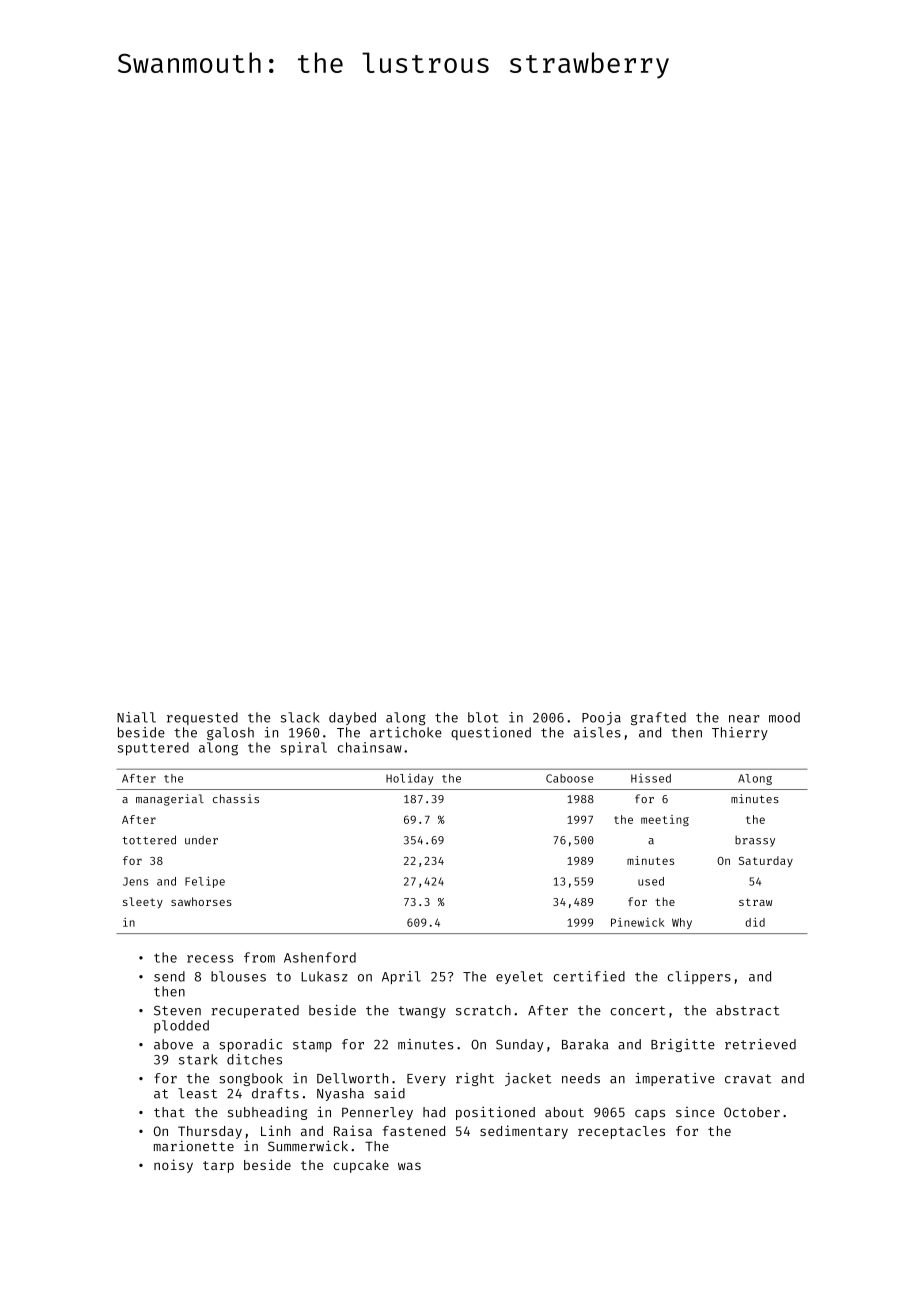 The image size is (924, 1308). What do you see at coordinates (169, 976) in the screenshot?
I see `send` at bounding box center [169, 976].
